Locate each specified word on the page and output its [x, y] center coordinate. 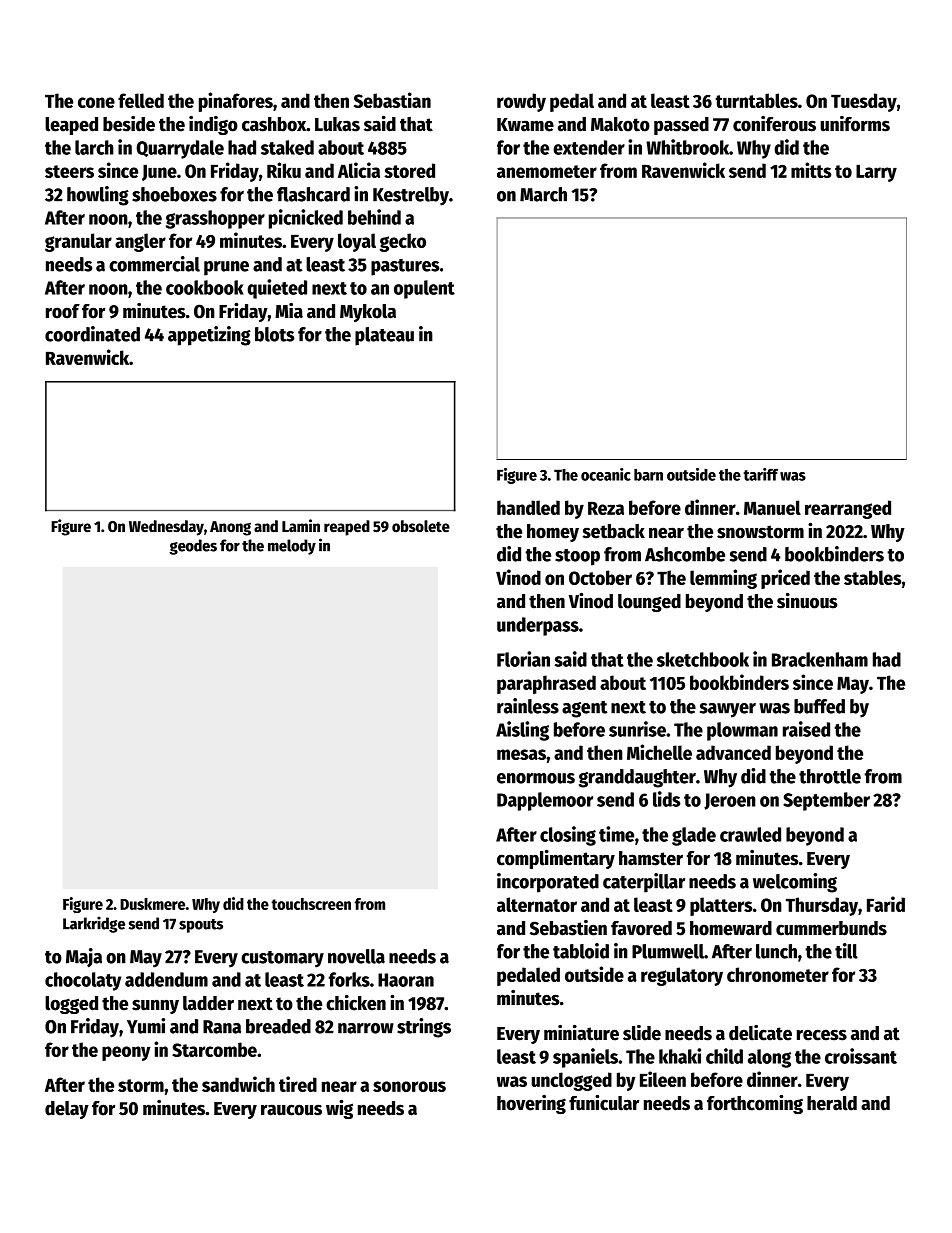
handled [528, 507]
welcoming [795, 883]
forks [349, 979]
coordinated [92, 334]
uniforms [855, 124]
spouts [201, 926]
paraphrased [546, 684]
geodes [193, 547]
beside [129, 124]
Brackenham [820, 659]
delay [67, 1110]
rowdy [521, 102]
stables [872, 577]
